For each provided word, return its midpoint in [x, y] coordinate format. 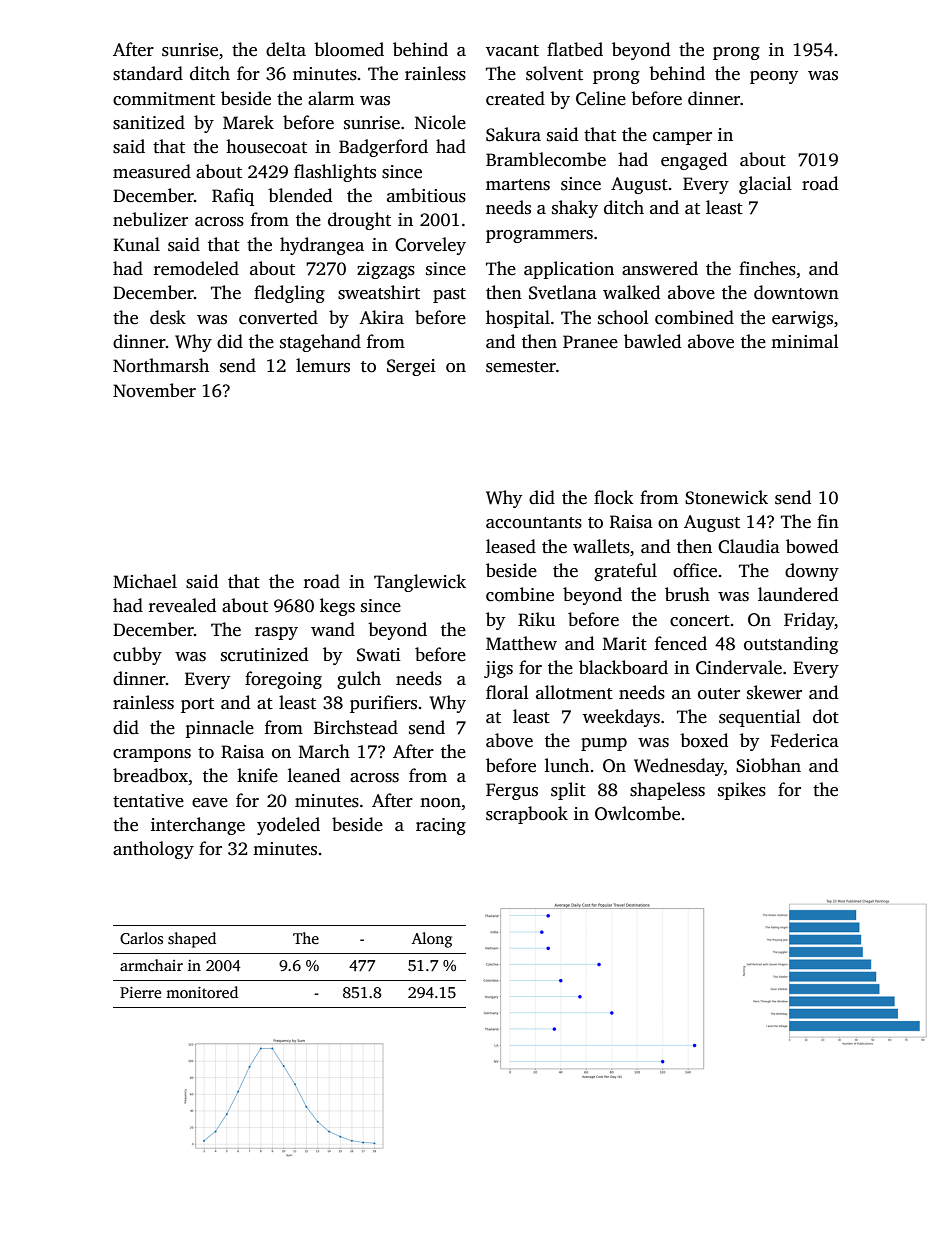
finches [767, 268]
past [449, 295]
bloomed [349, 49]
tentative [148, 801]
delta [286, 49]
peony [774, 77]
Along [432, 940]
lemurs [323, 365]
